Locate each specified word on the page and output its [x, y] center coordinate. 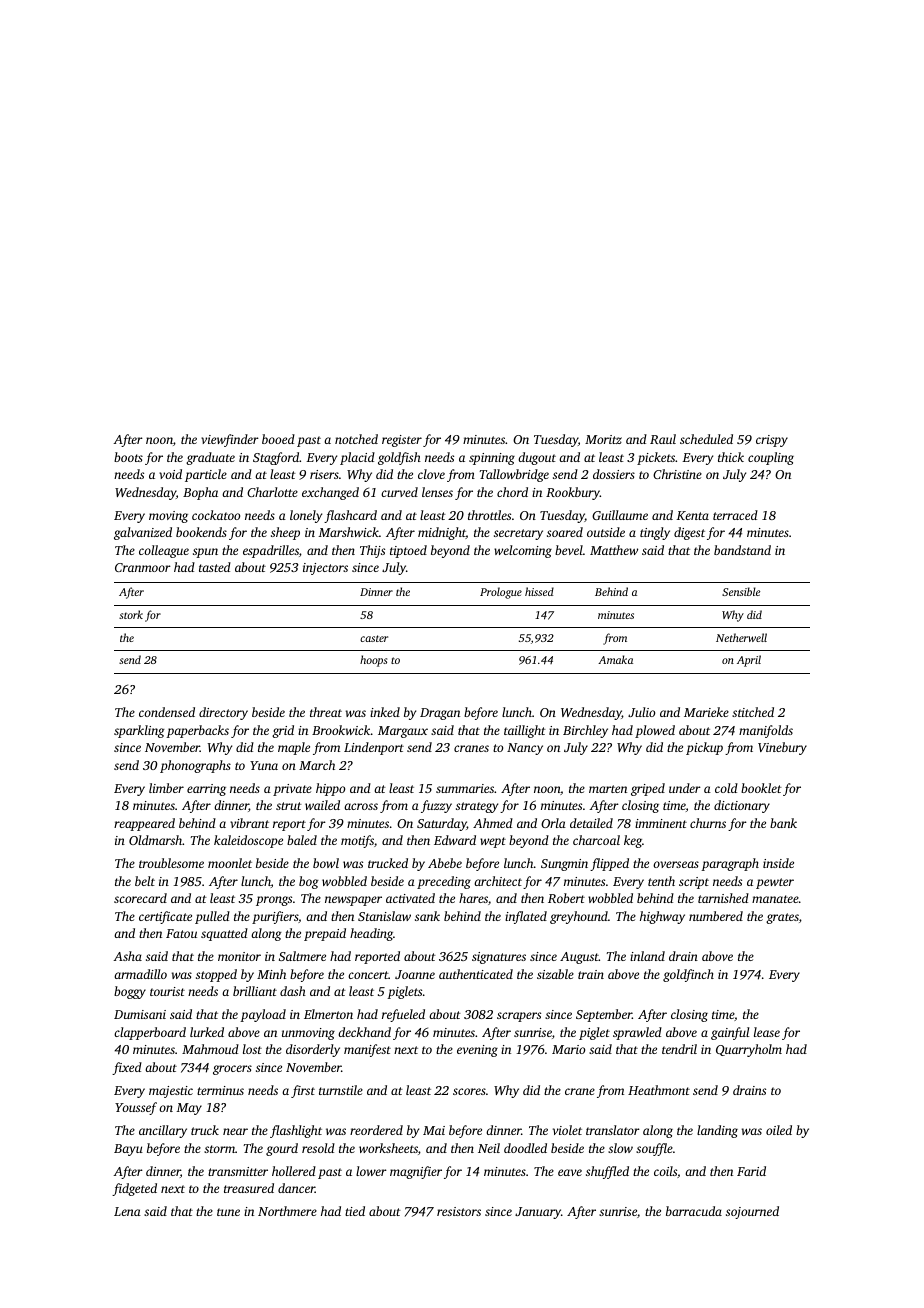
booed [278, 439]
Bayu [128, 1150]
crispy [772, 441]
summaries [465, 788]
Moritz [603, 439]
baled [302, 840]
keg [633, 841]
